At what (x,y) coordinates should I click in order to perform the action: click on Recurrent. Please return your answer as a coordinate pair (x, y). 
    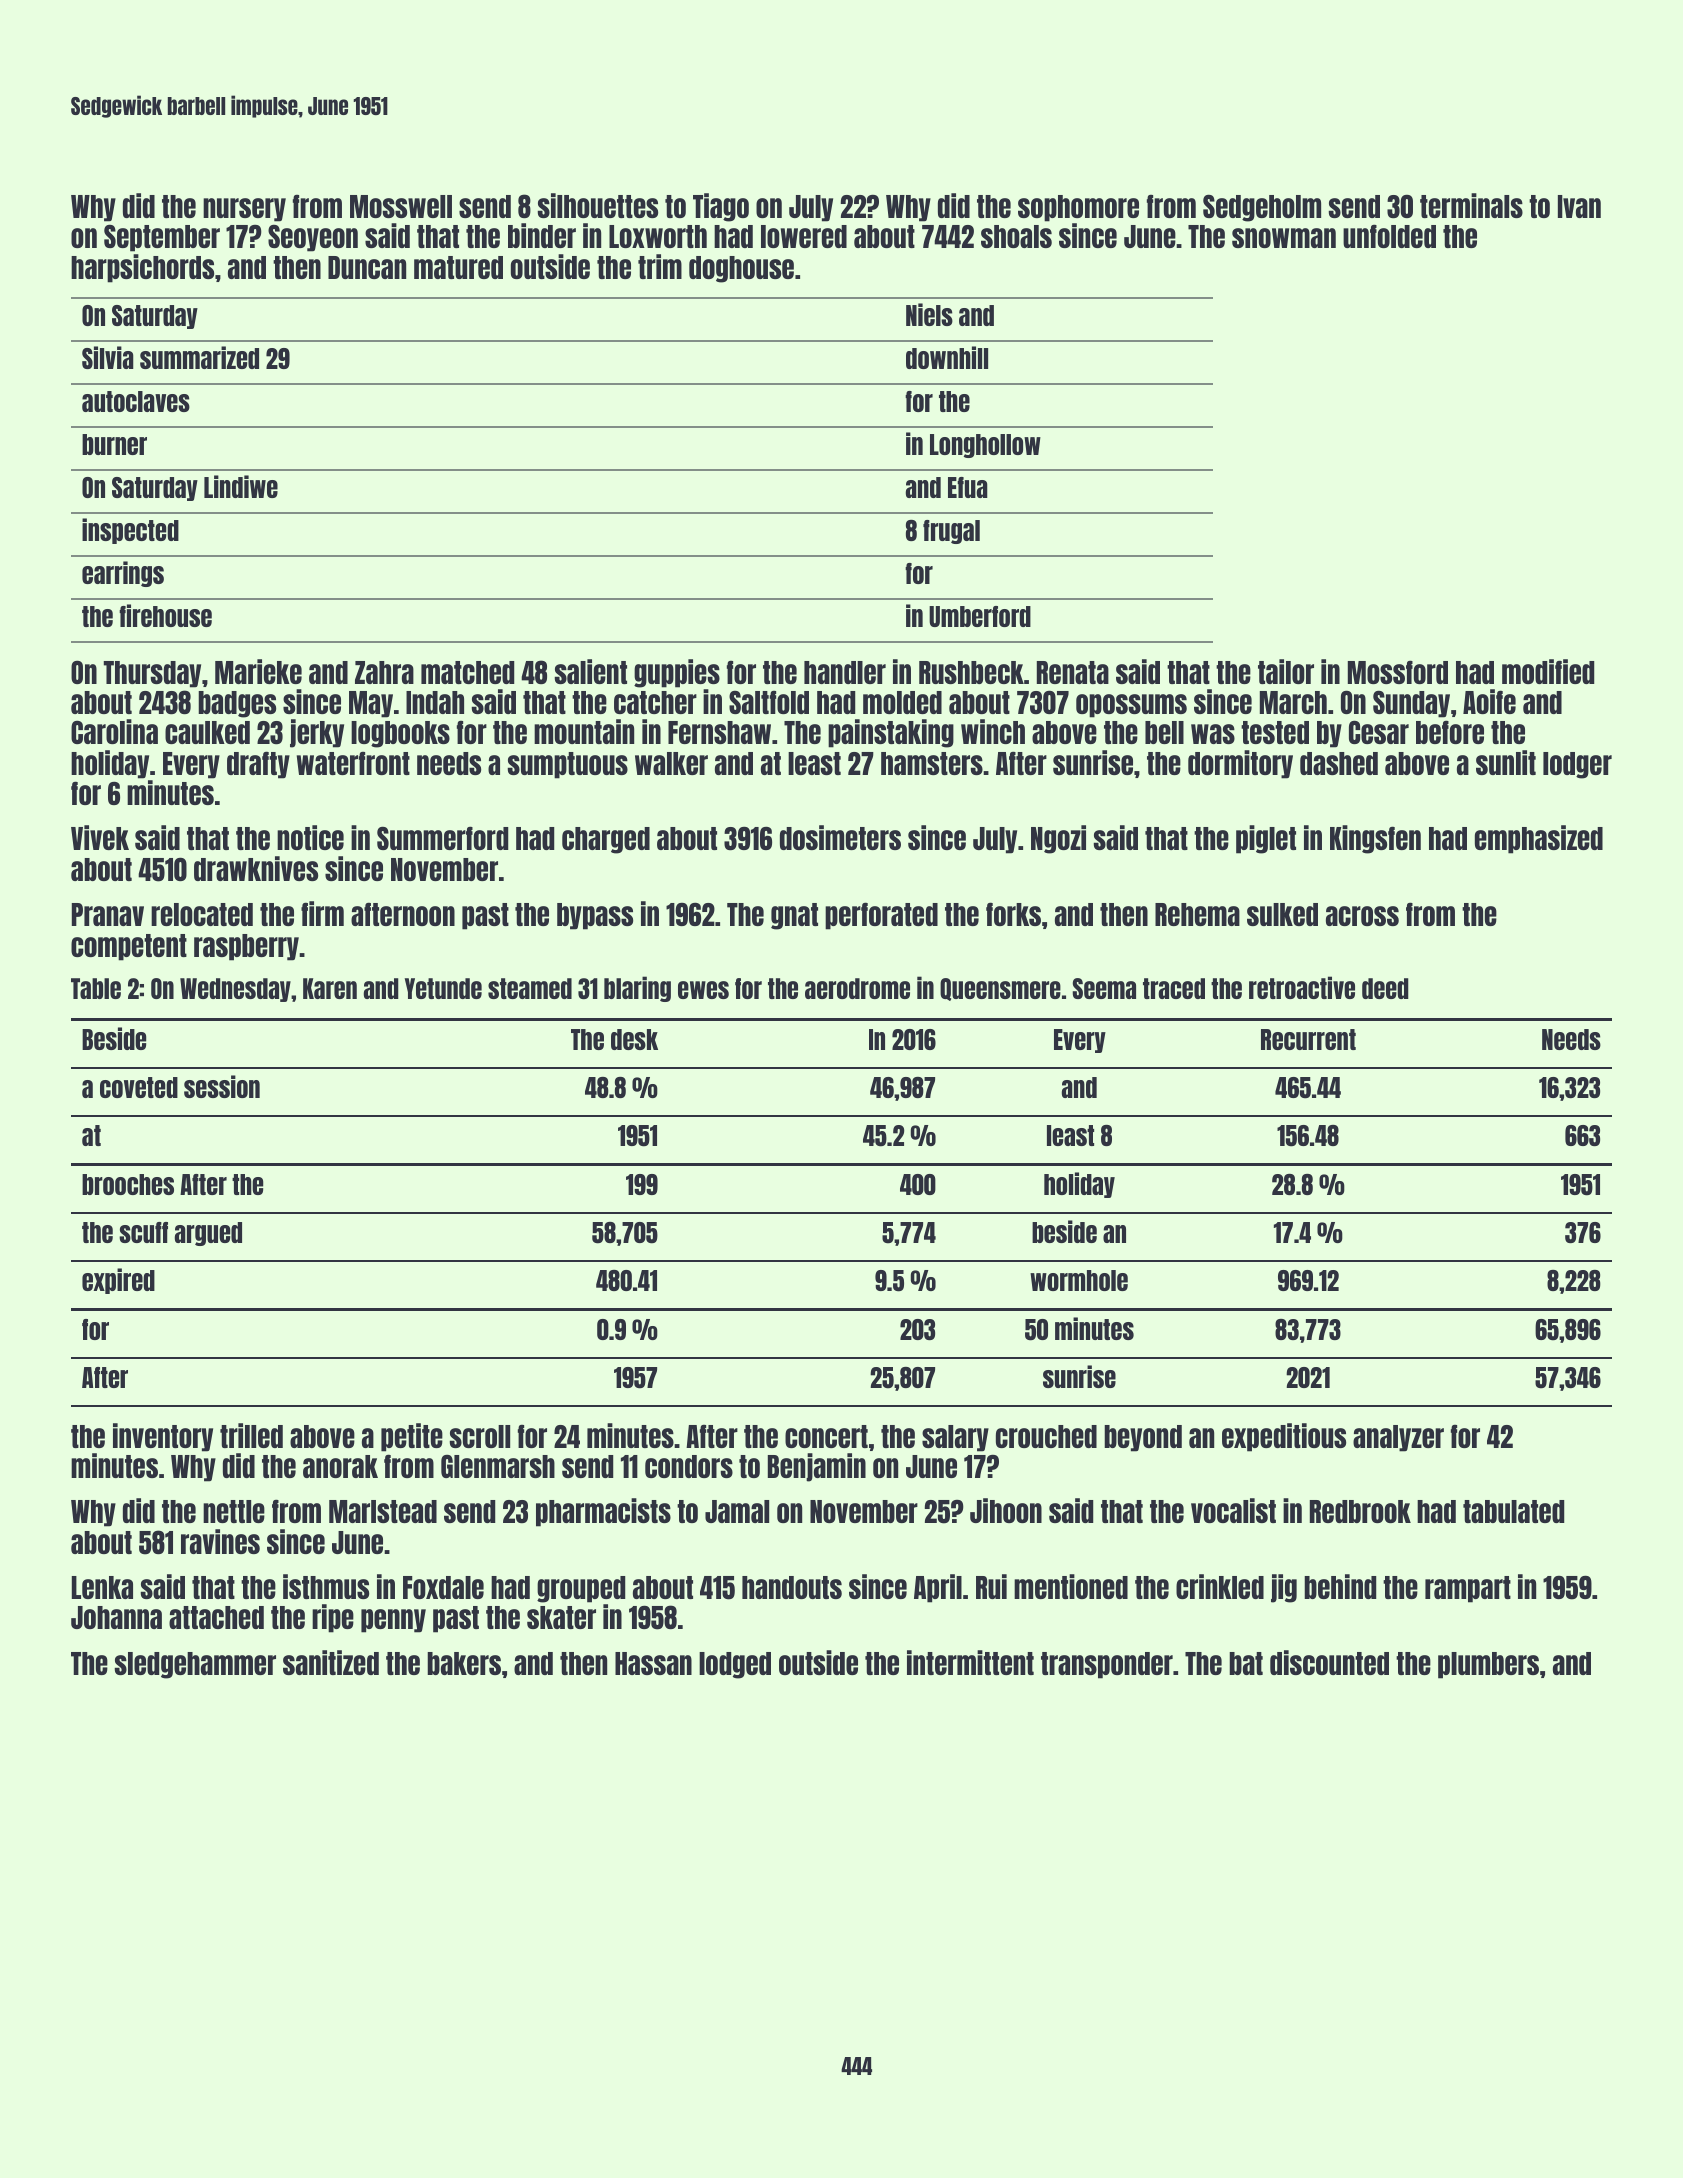
    Looking at the image, I should click on (1308, 1039).
